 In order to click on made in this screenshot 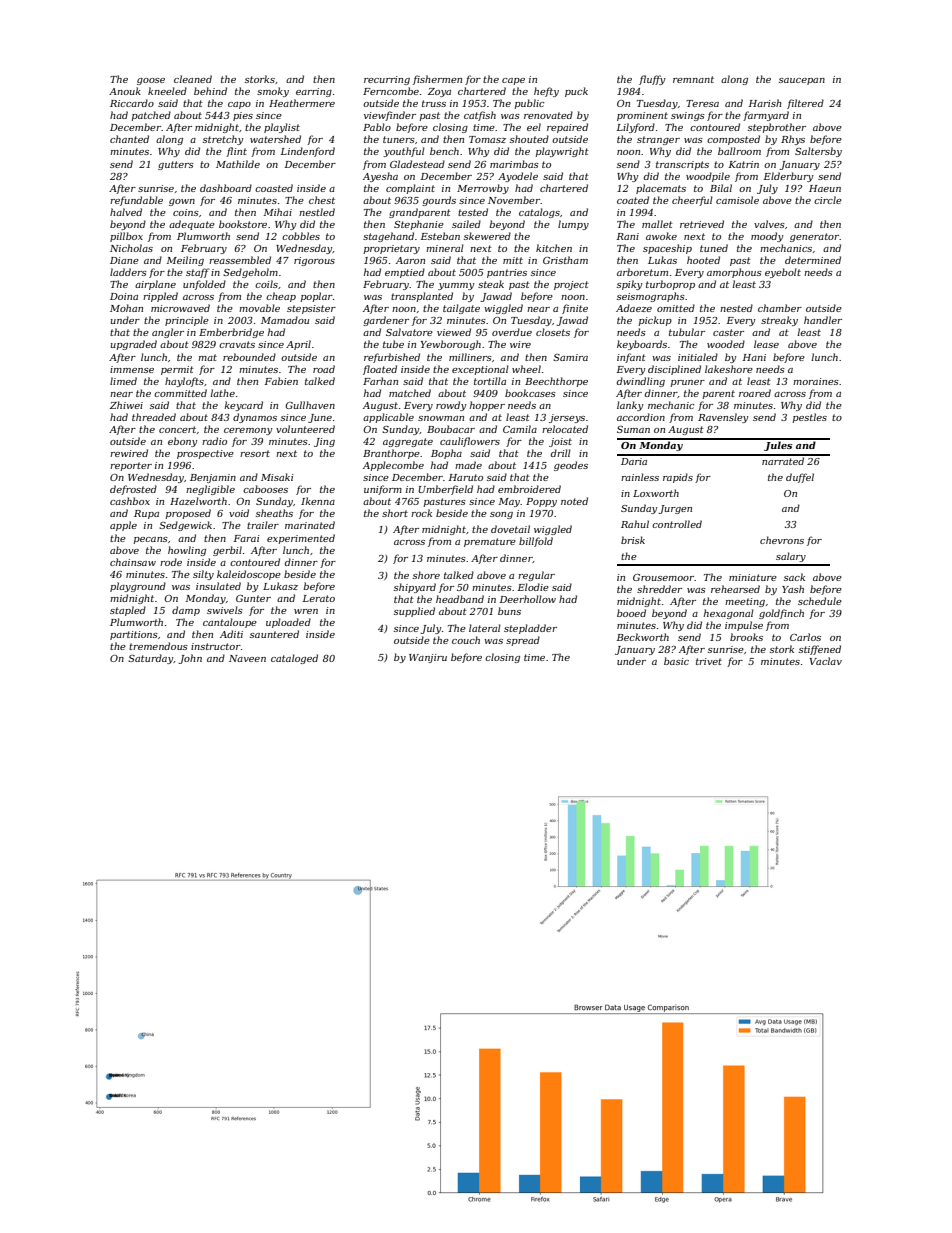, I will do `click(468, 465)`.
